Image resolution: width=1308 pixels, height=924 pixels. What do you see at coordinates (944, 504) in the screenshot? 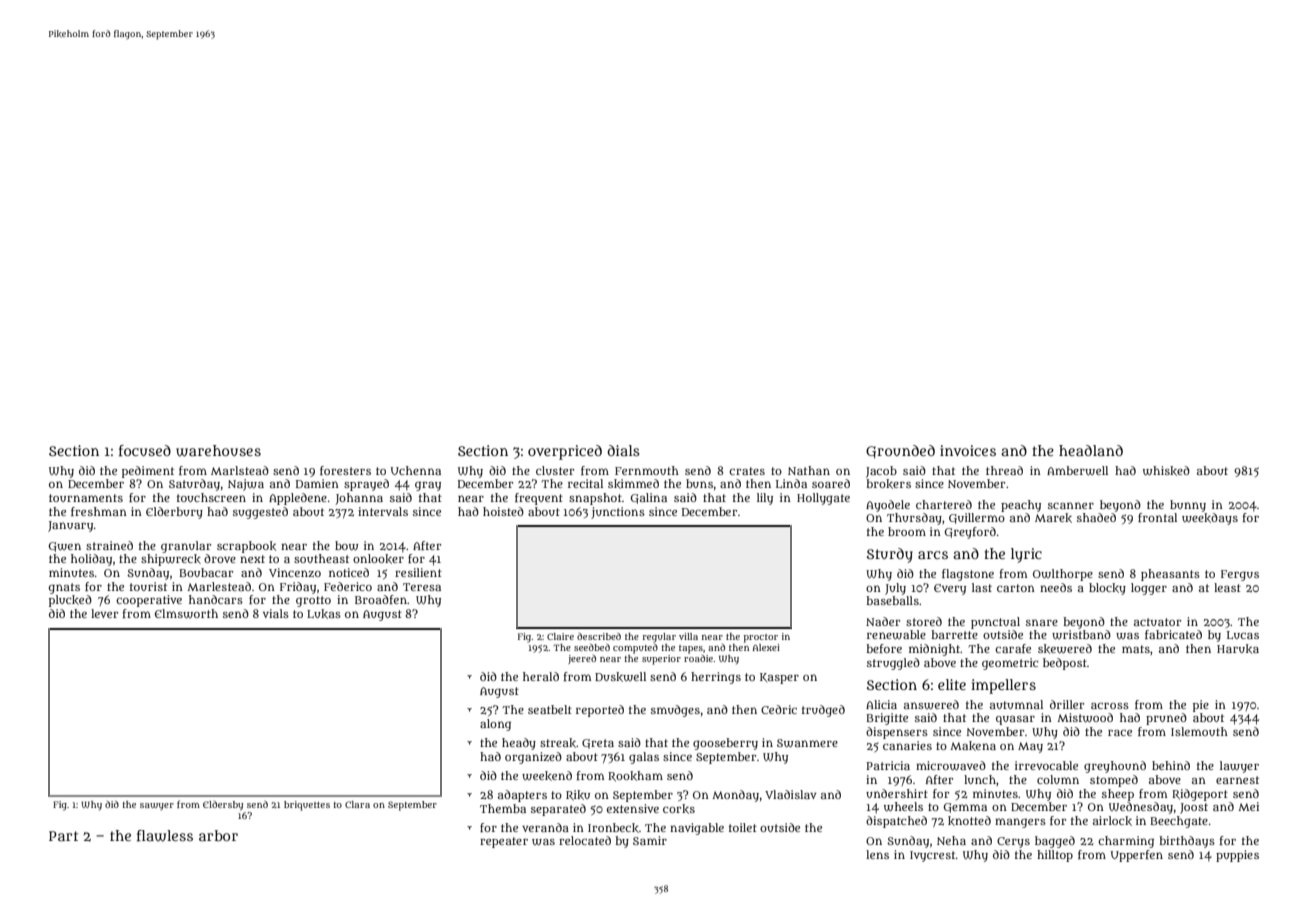
I see `chartered` at bounding box center [944, 504].
